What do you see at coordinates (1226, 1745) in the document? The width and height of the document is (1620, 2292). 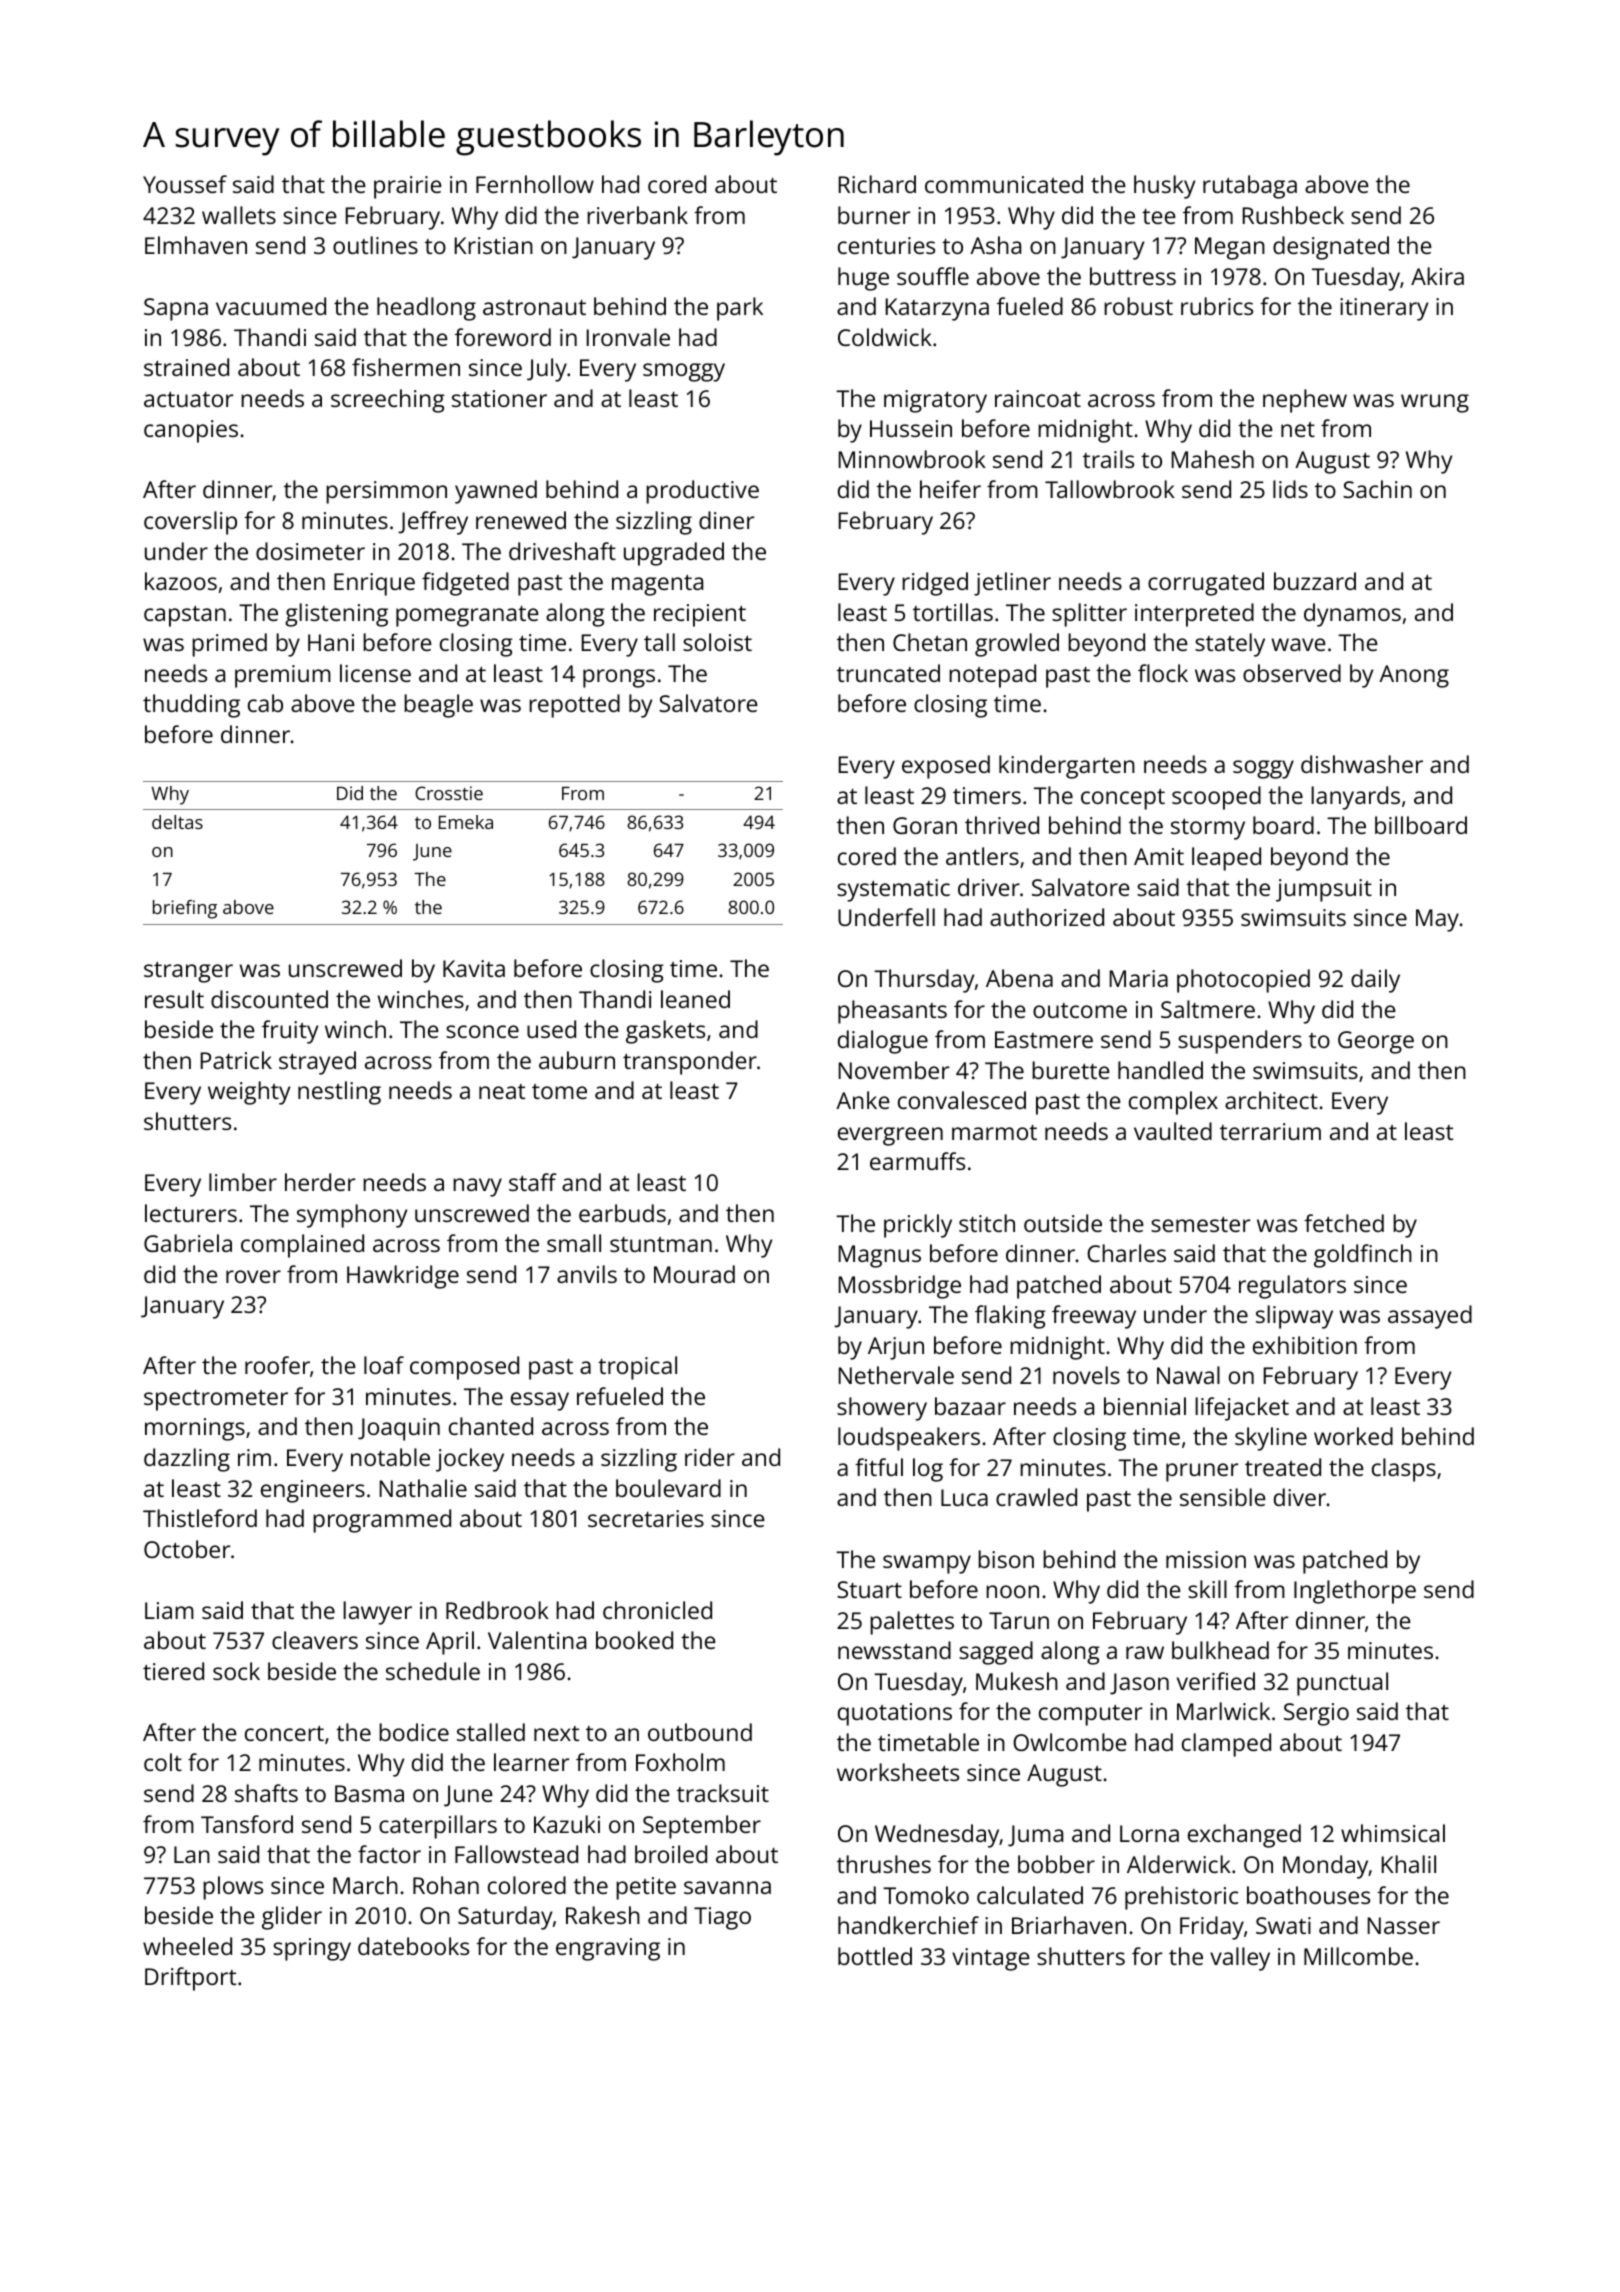 I see `clamped` at bounding box center [1226, 1745].
